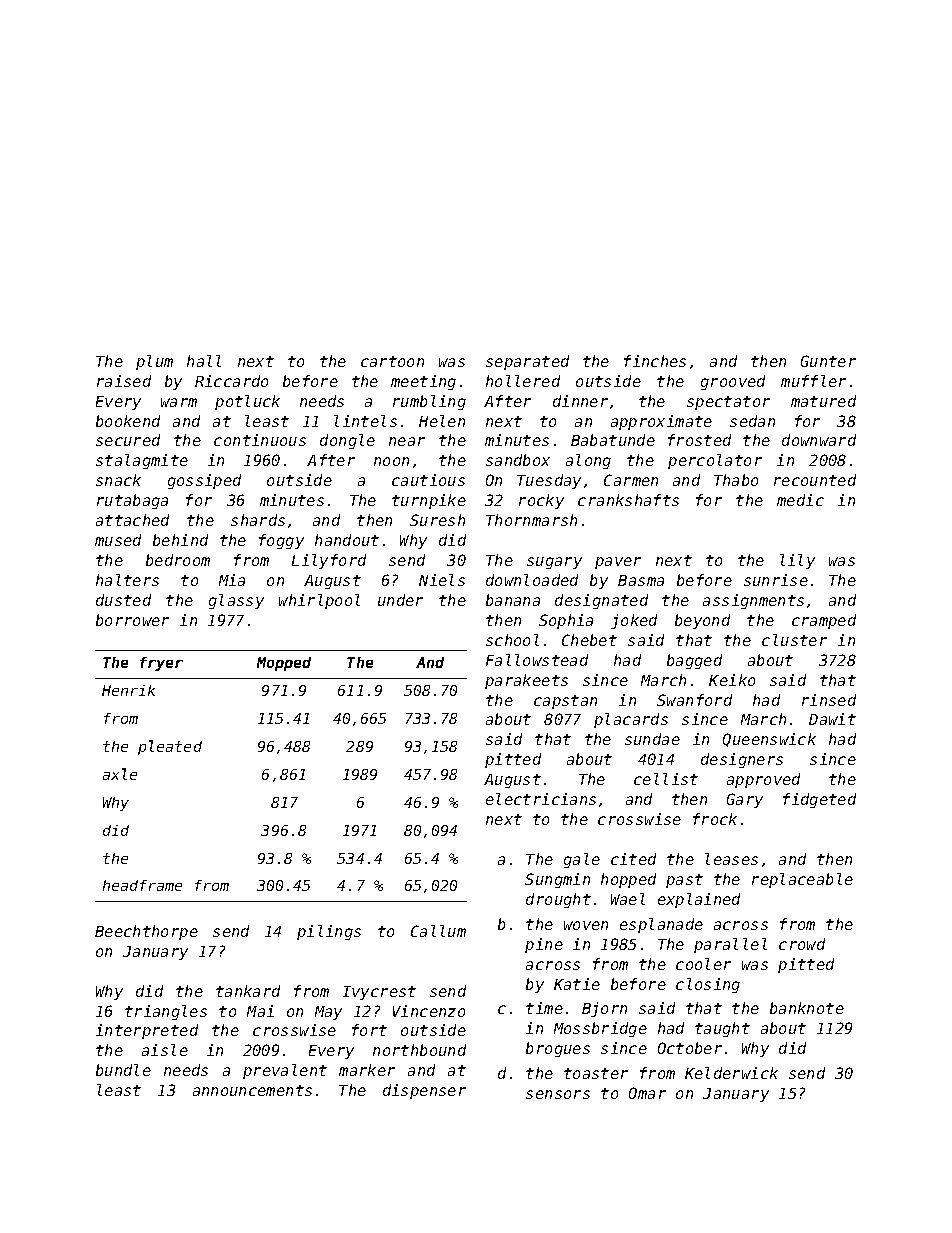  What do you see at coordinates (252, 1090) in the screenshot?
I see `announcements` at bounding box center [252, 1090].
